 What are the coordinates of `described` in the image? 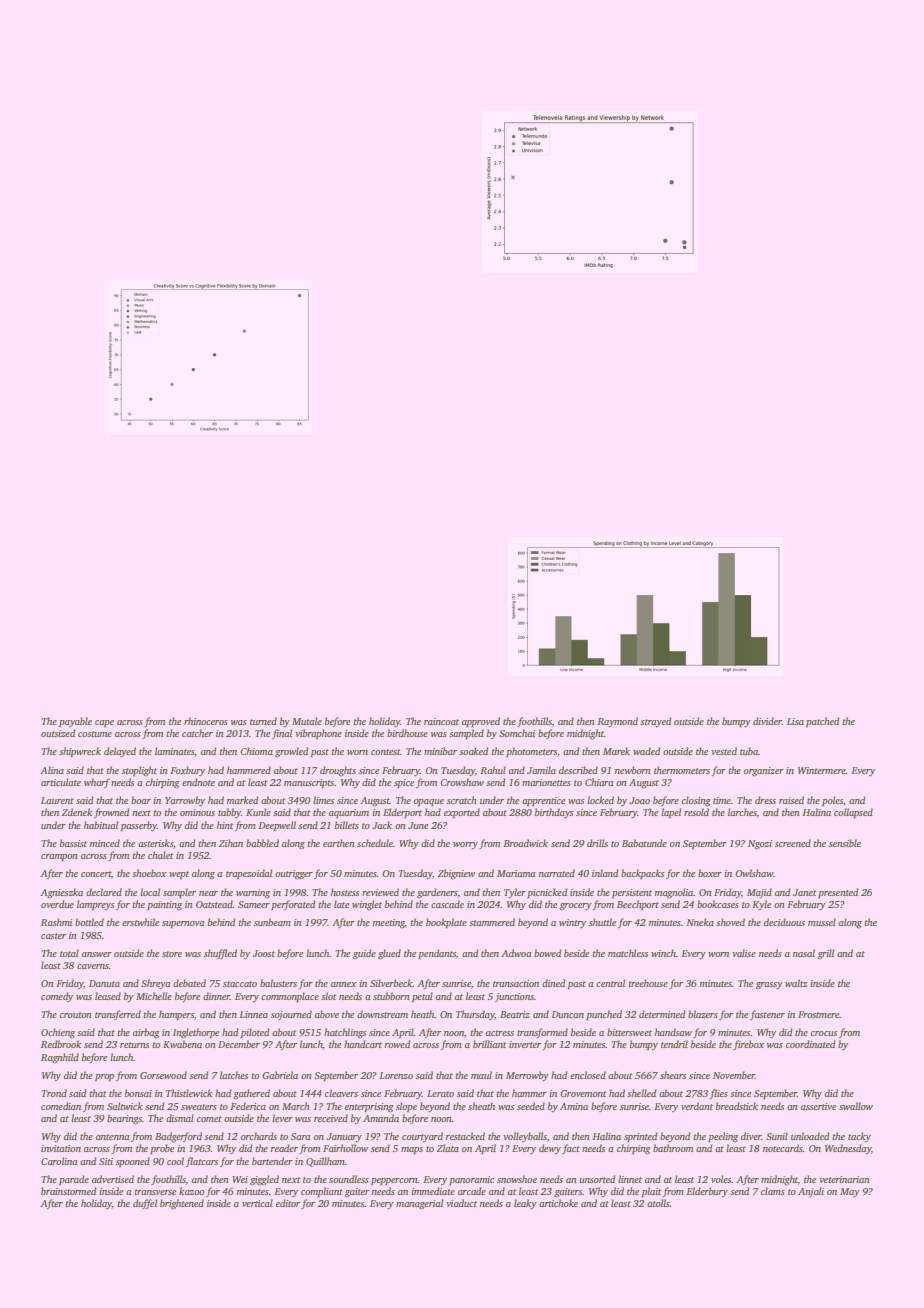 It's located at (578, 770).
